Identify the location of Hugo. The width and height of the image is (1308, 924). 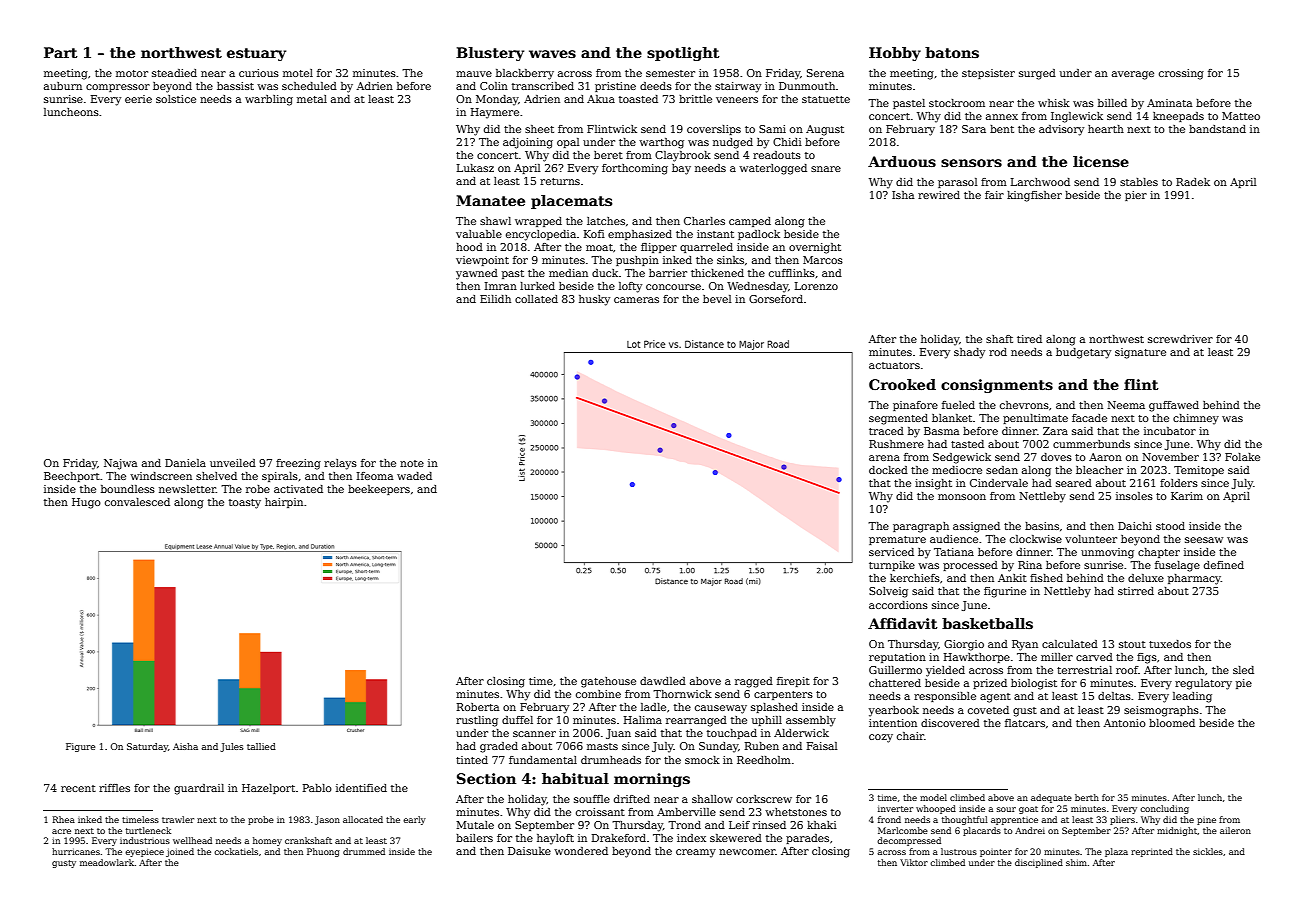
(86, 503).
